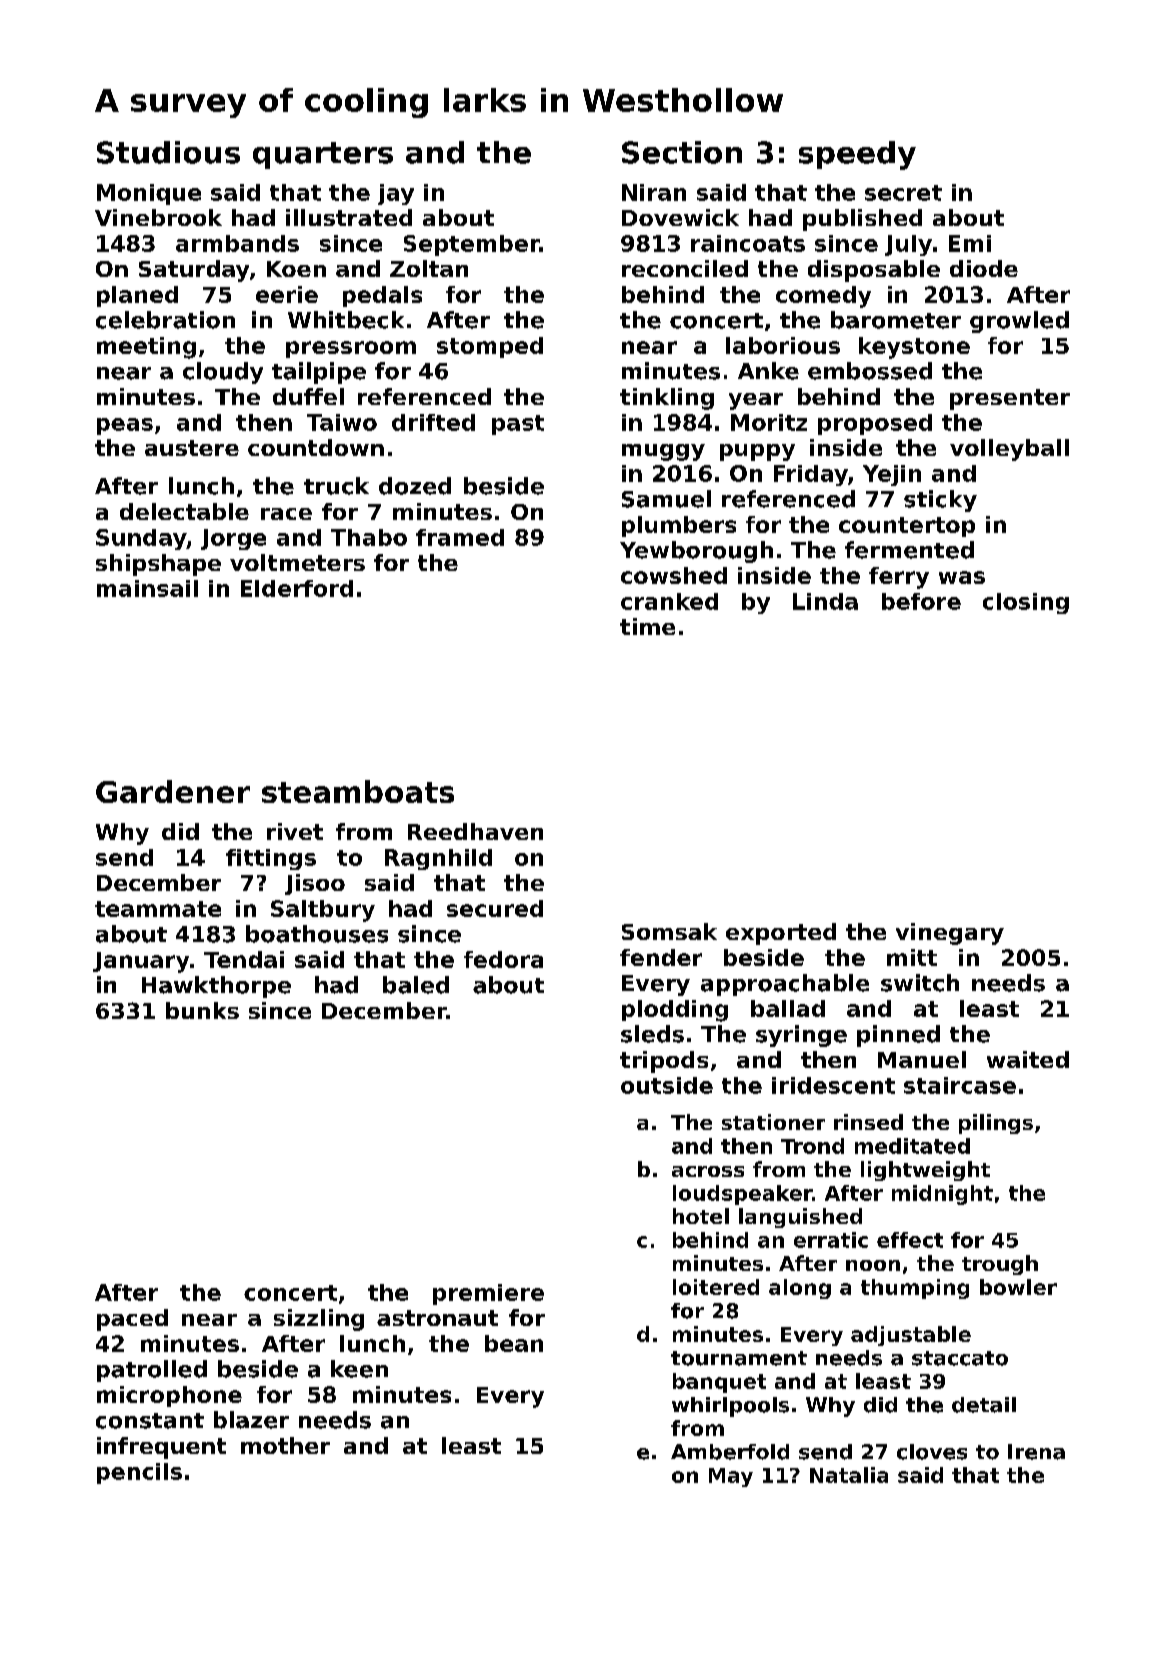  Describe the element at coordinates (647, 626) in the document. I see `time` at that location.
